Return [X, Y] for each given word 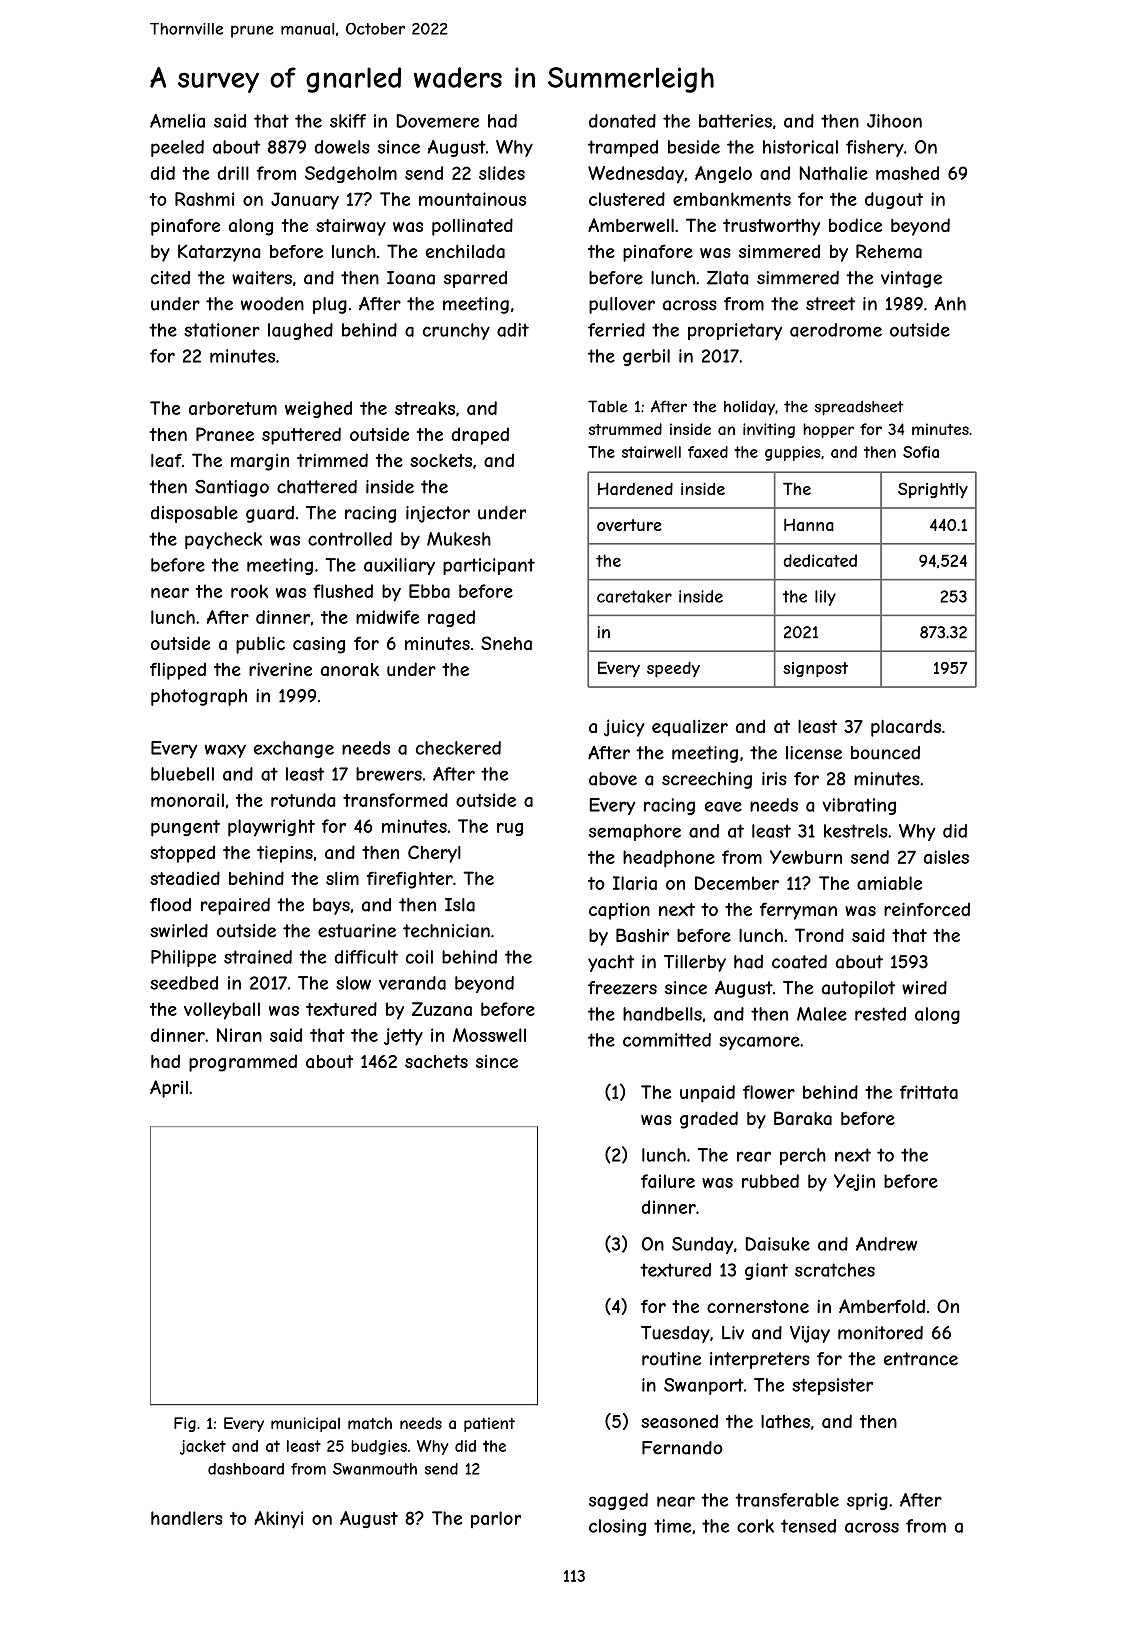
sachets [436, 1061]
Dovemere [437, 121]
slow [353, 983]
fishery [875, 148]
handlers [187, 1518]
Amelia [177, 121]
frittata [929, 1092]
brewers [389, 774]
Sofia [921, 452]
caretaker [634, 596]
